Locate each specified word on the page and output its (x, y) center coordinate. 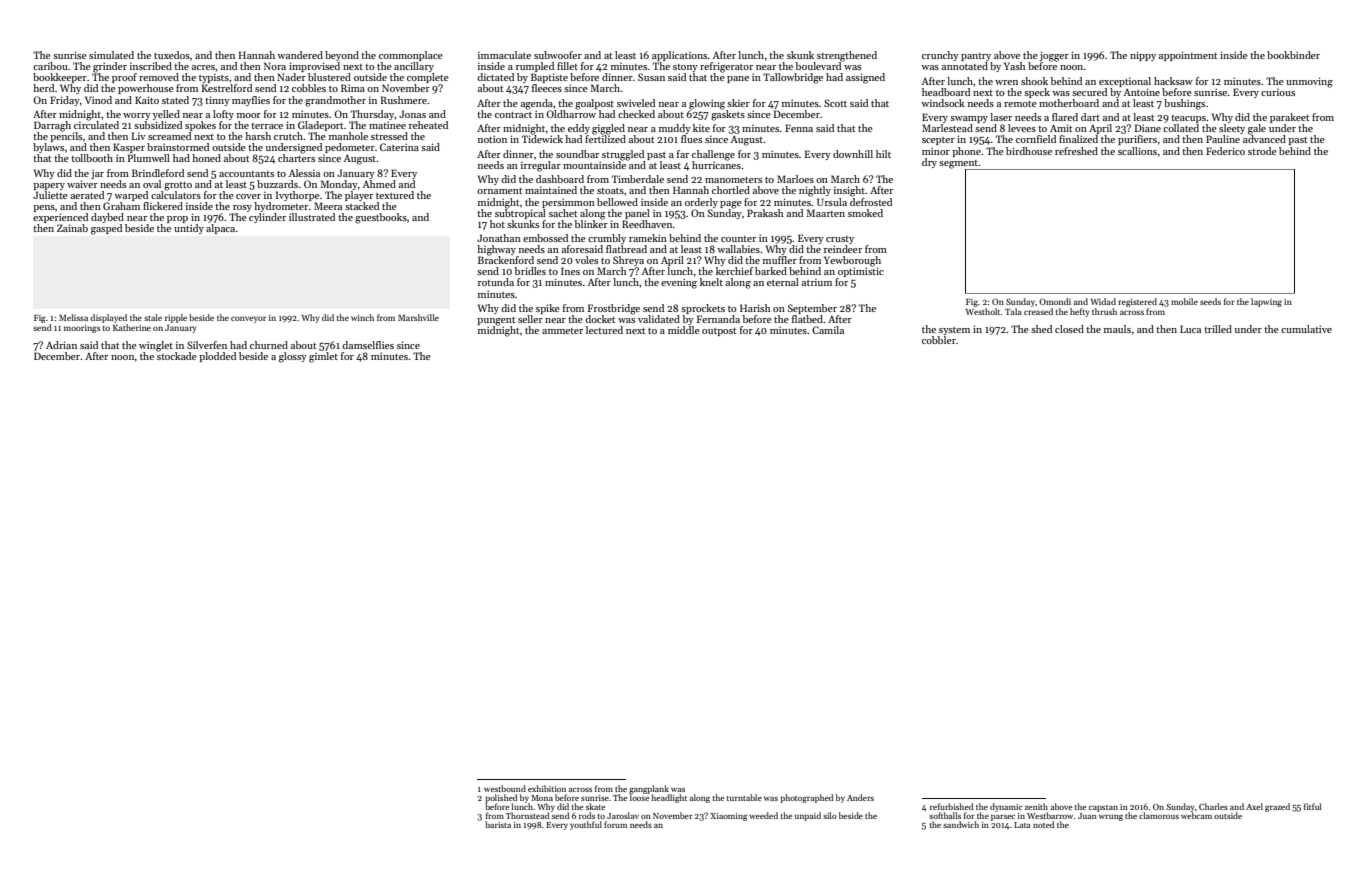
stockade (177, 356)
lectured (604, 330)
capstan (1103, 808)
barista (498, 824)
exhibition (547, 788)
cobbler (939, 340)
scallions (1137, 151)
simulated (111, 55)
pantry (976, 57)
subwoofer (558, 55)
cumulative (1306, 329)
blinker (591, 223)
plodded (217, 357)
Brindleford (158, 173)
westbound (505, 788)
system (954, 331)
